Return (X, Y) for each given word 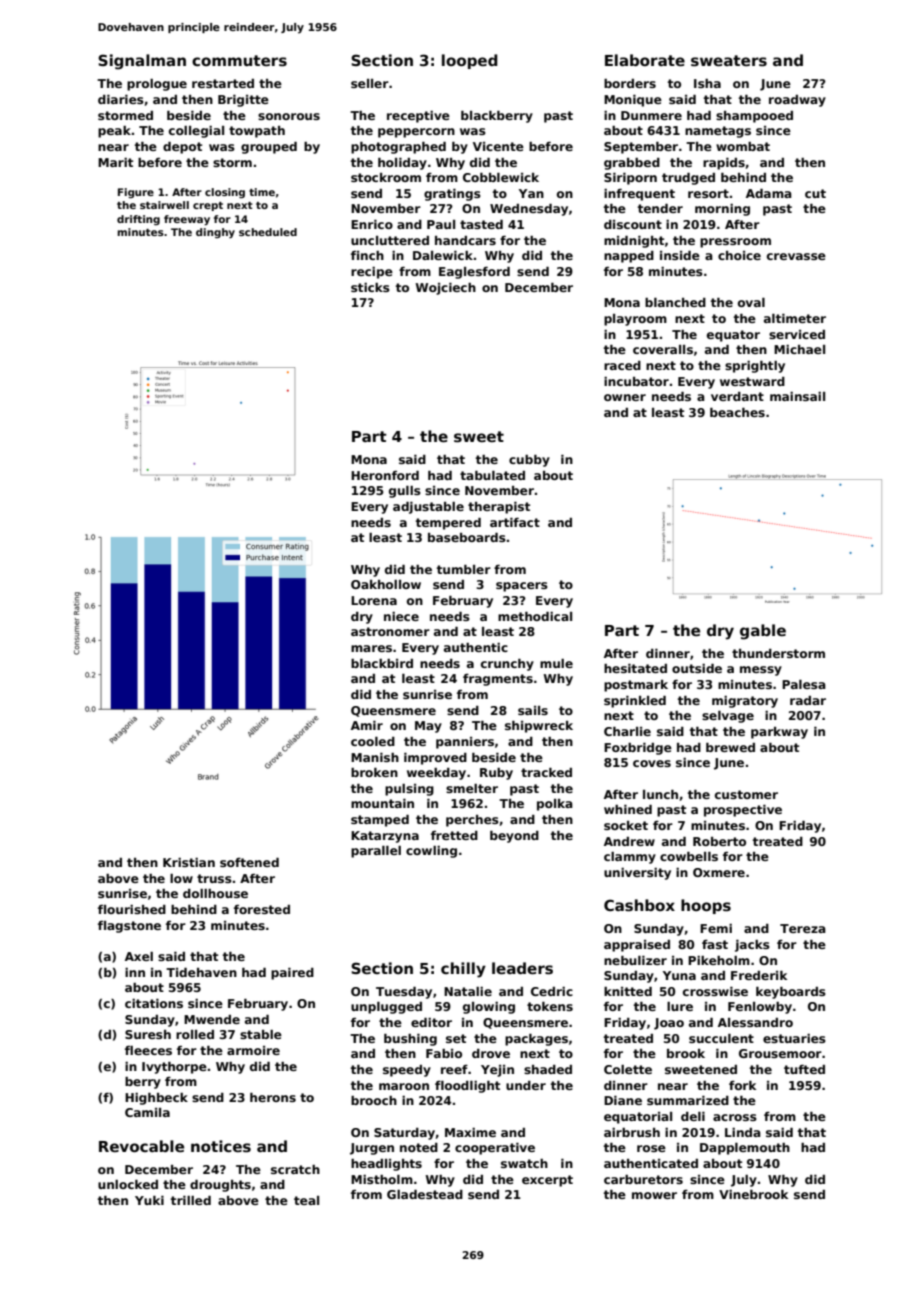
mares (371, 648)
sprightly (755, 367)
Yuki (149, 1200)
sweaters (729, 61)
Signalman (142, 62)
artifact (515, 522)
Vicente (498, 146)
